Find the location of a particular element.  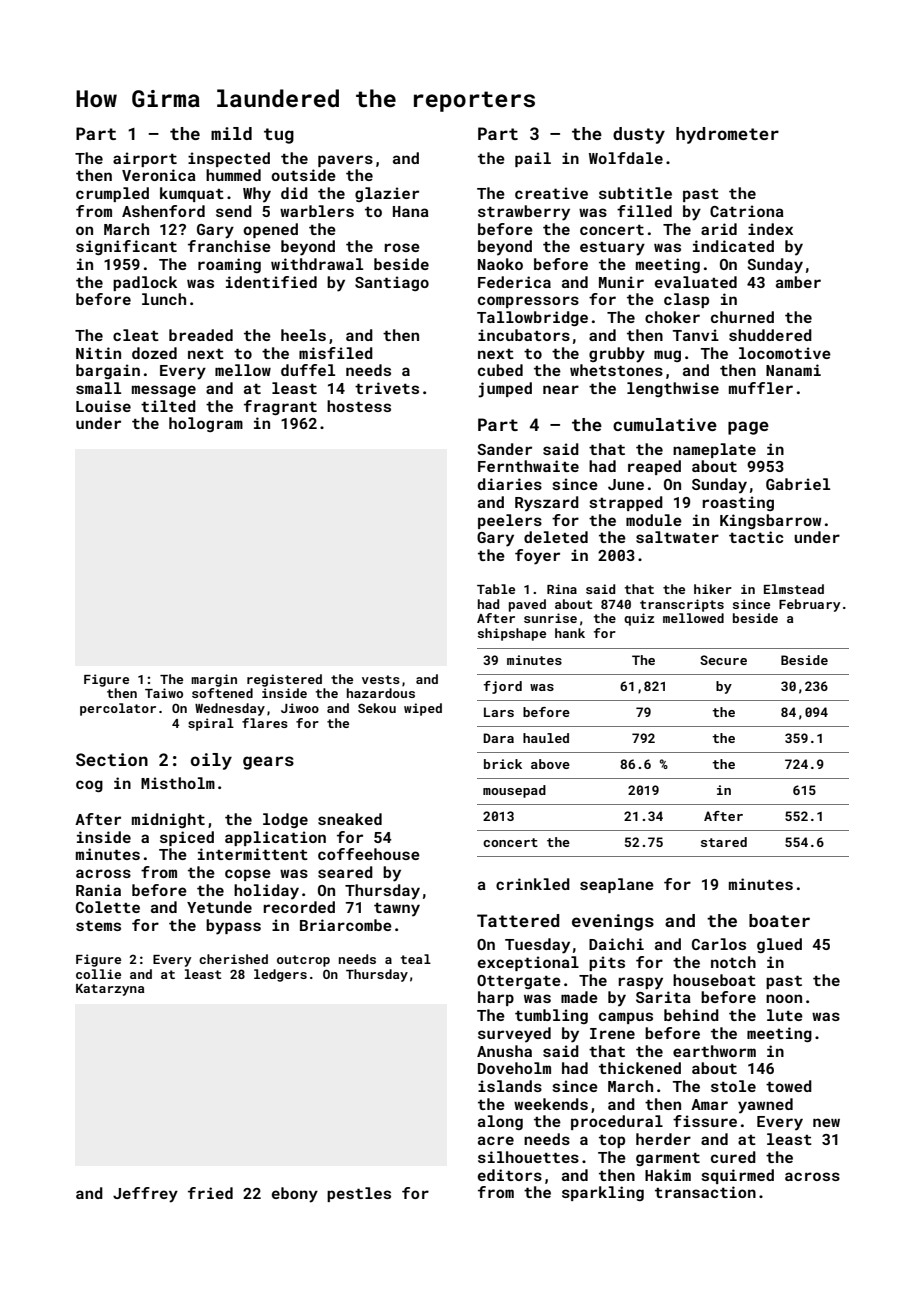

breaded is located at coordinates (201, 335).
